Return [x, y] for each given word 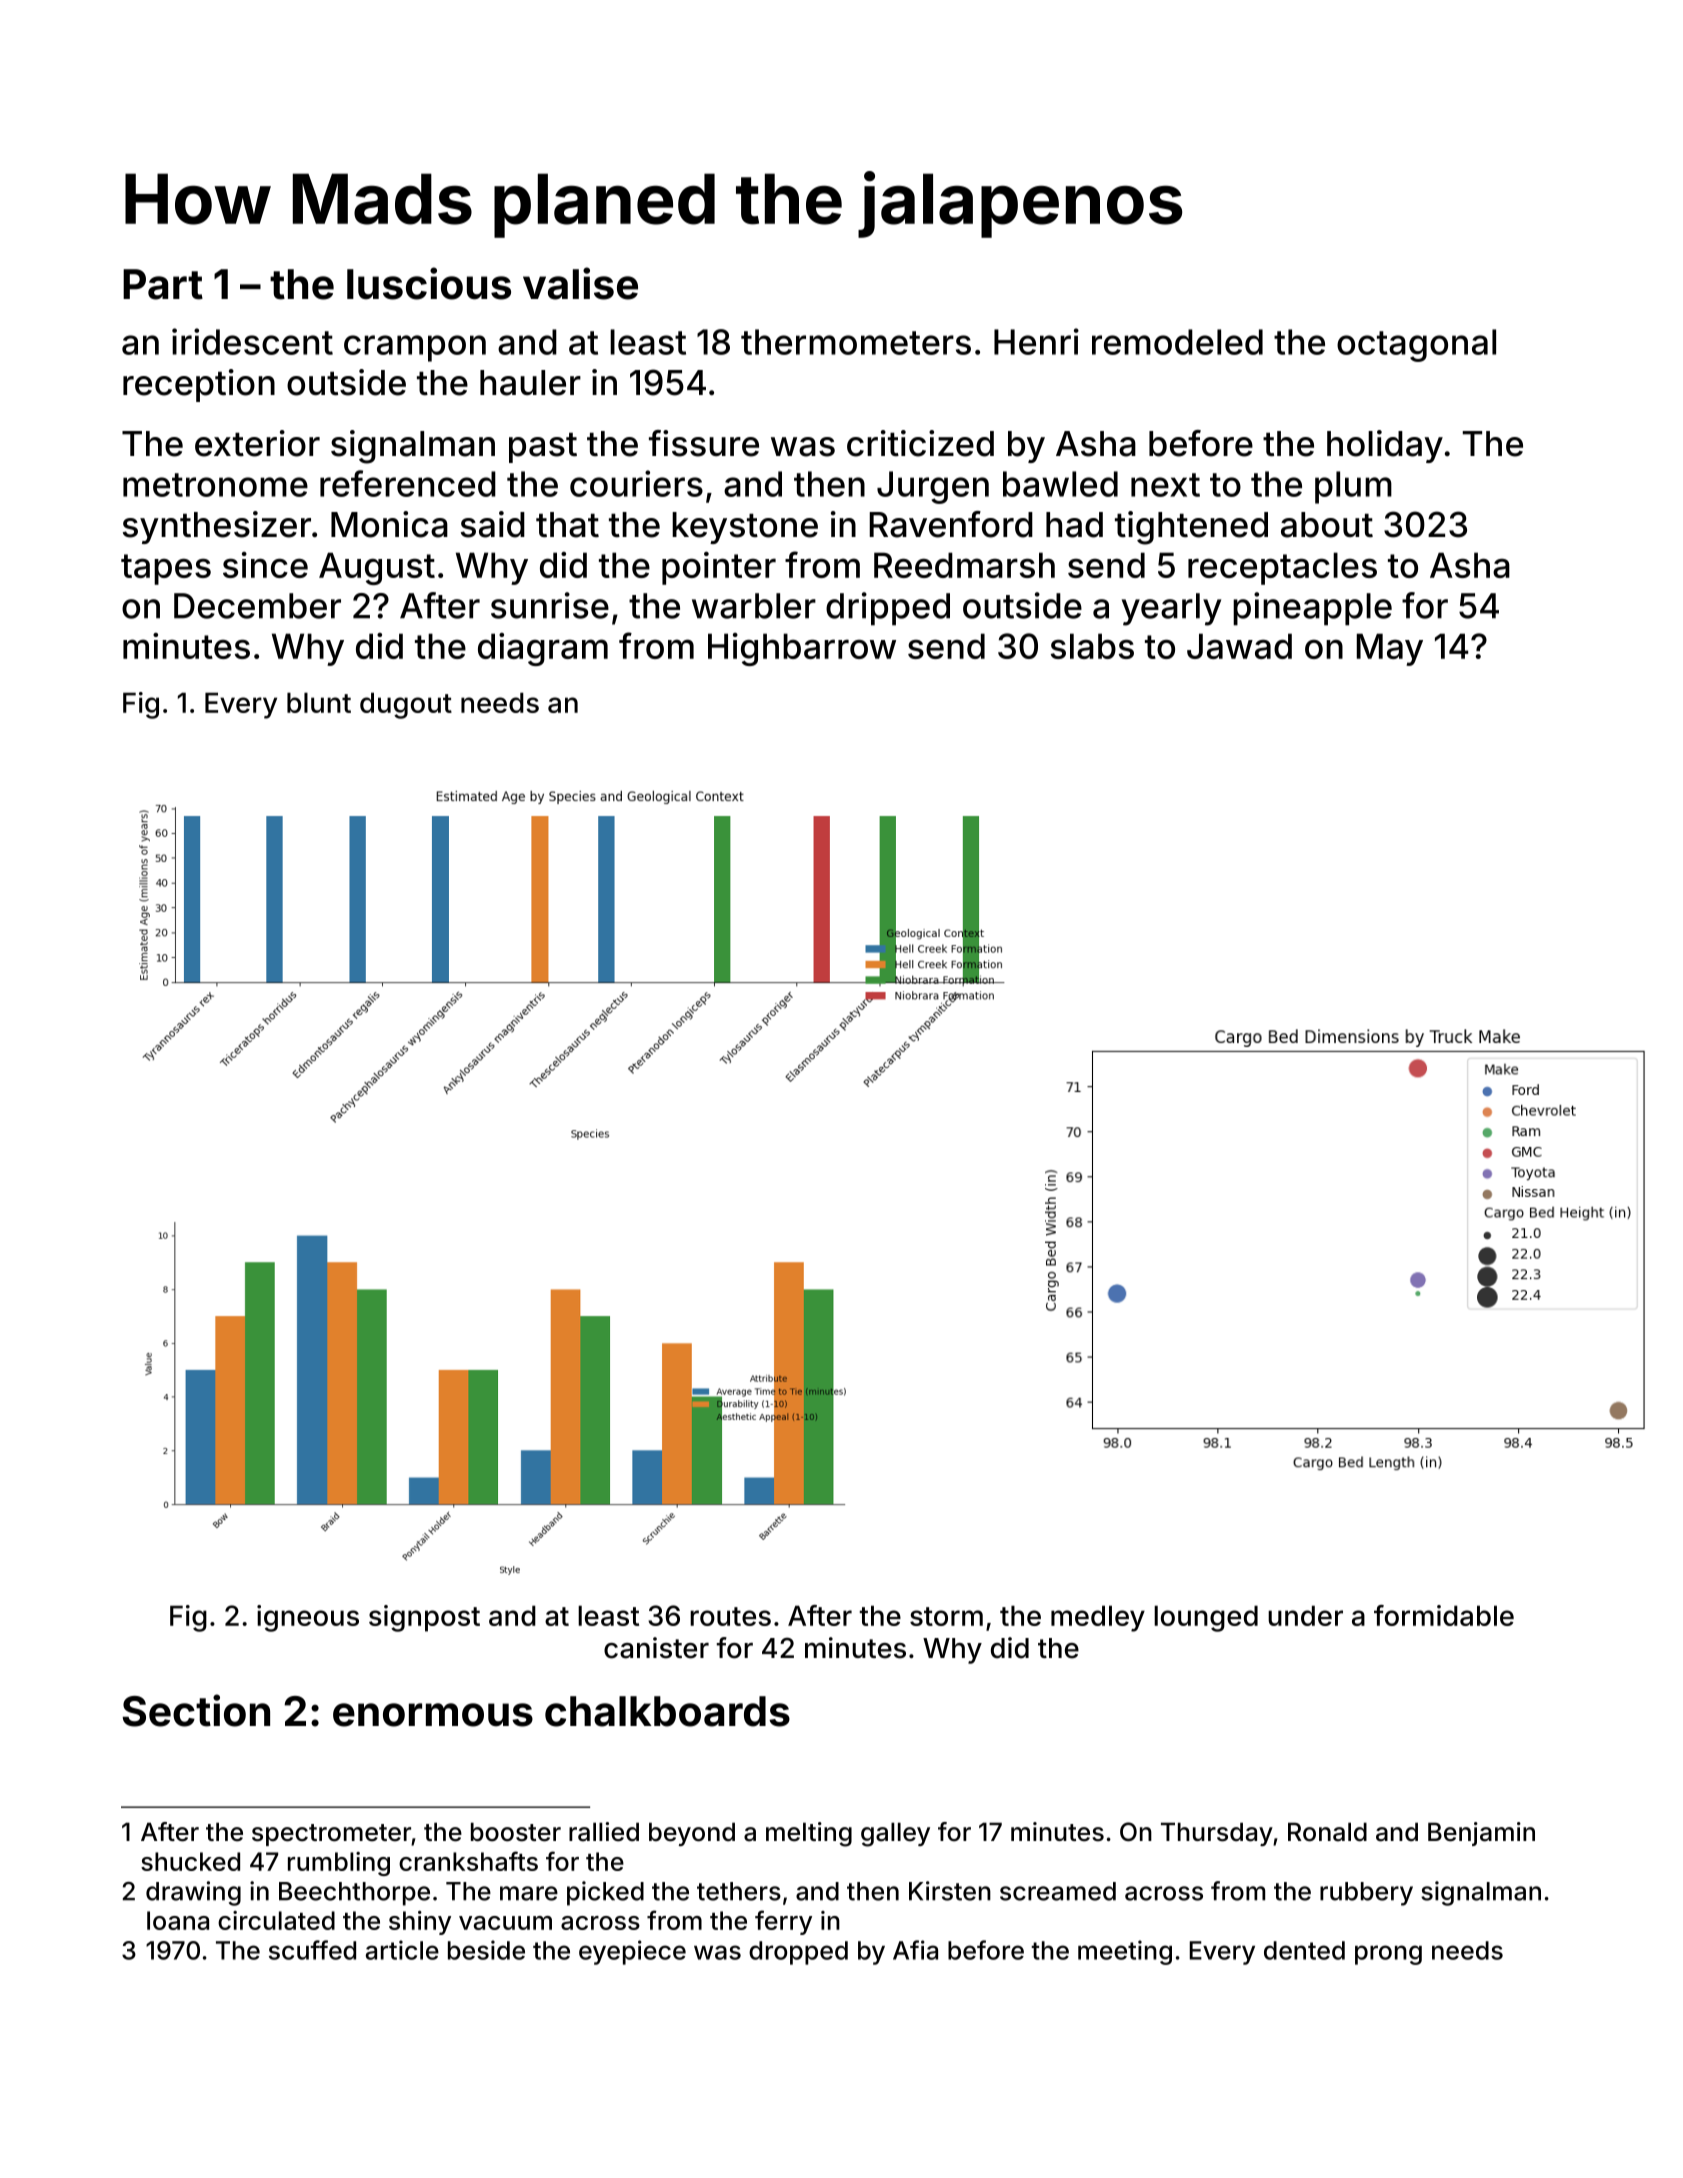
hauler [530, 383]
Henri [1036, 341]
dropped [798, 1953]
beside [486, 1950]
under [1305, 1615]
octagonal [1416, 345]
